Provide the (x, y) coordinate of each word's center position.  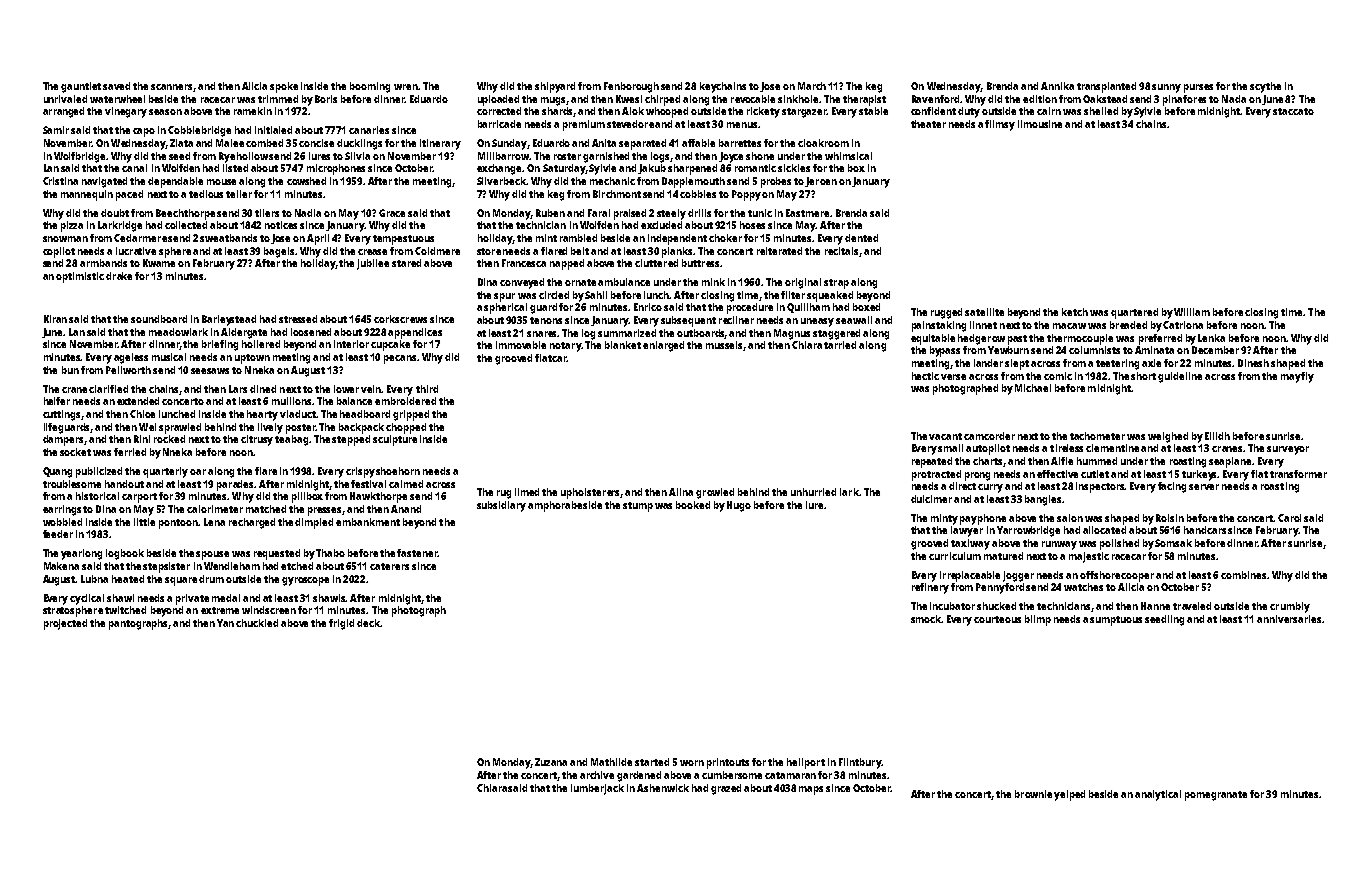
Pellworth (128, 370)
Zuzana (551, 762)
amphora (549, 506)
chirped (662, 100)
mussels (724, 345)
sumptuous (1116, 621)
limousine (1040, 124)
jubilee (373, 264)
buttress (700, 263)
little (144, 522)
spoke (284, 87)
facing (1172, 487)
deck (369, 623)
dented (861, 238)
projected (65, 624)
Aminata (1154, 350)
